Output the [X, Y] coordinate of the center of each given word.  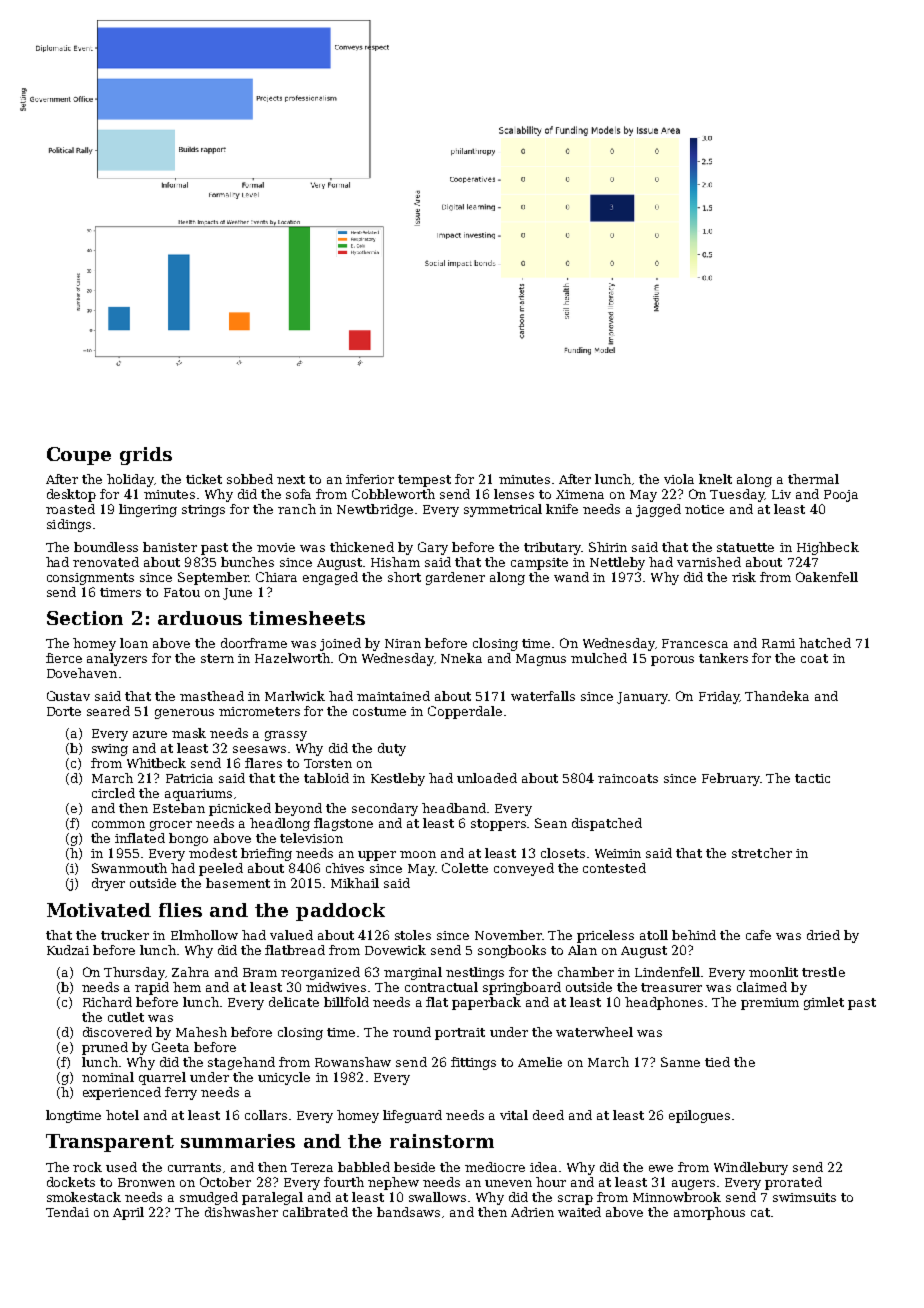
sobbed [250, 479]
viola [679, 479]
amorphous [709, 1213]
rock [87, 1167]
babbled [364, 1167]
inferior [370, 479]
